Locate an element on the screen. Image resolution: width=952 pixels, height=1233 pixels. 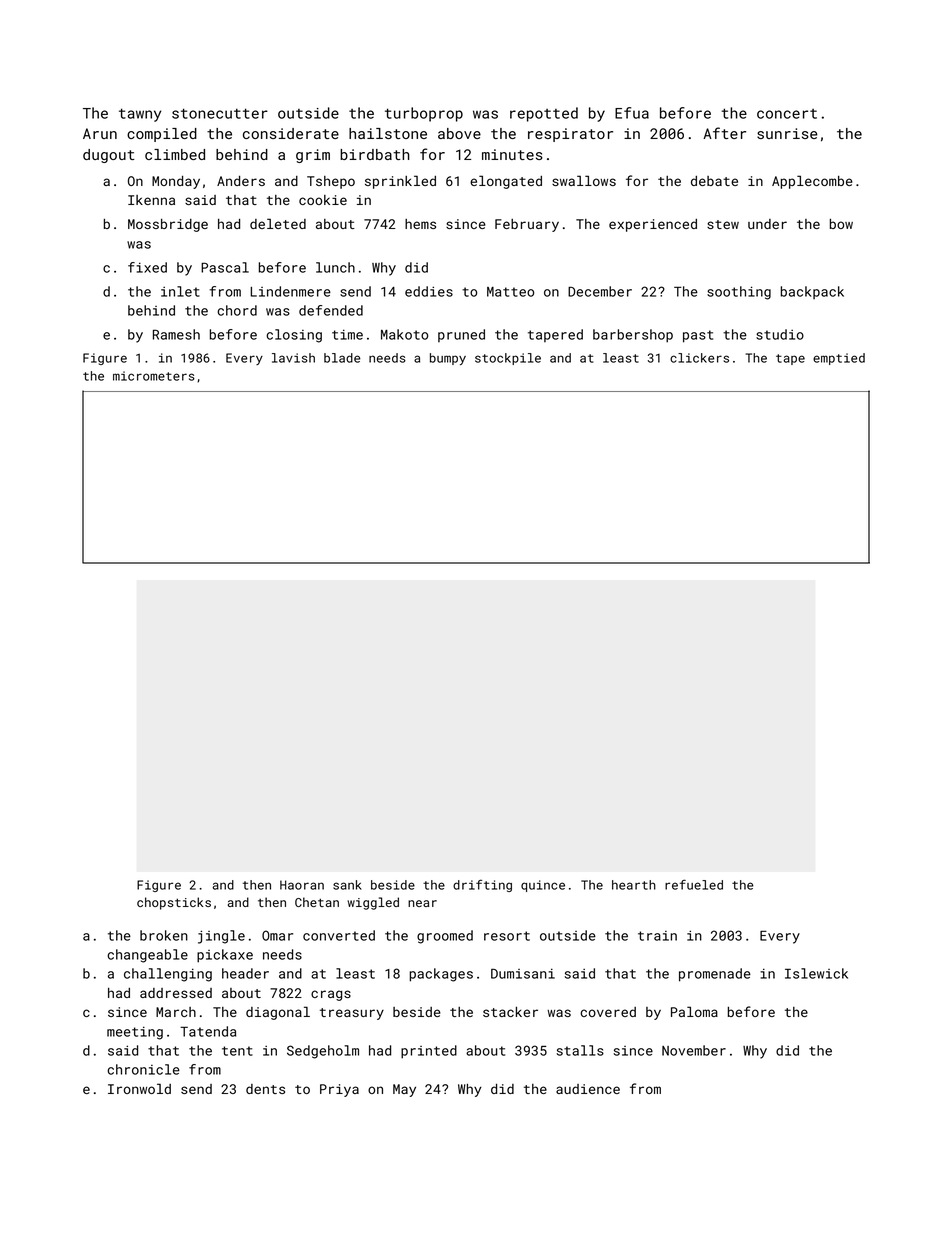
micrometers is located at coordinates (154, 376).
